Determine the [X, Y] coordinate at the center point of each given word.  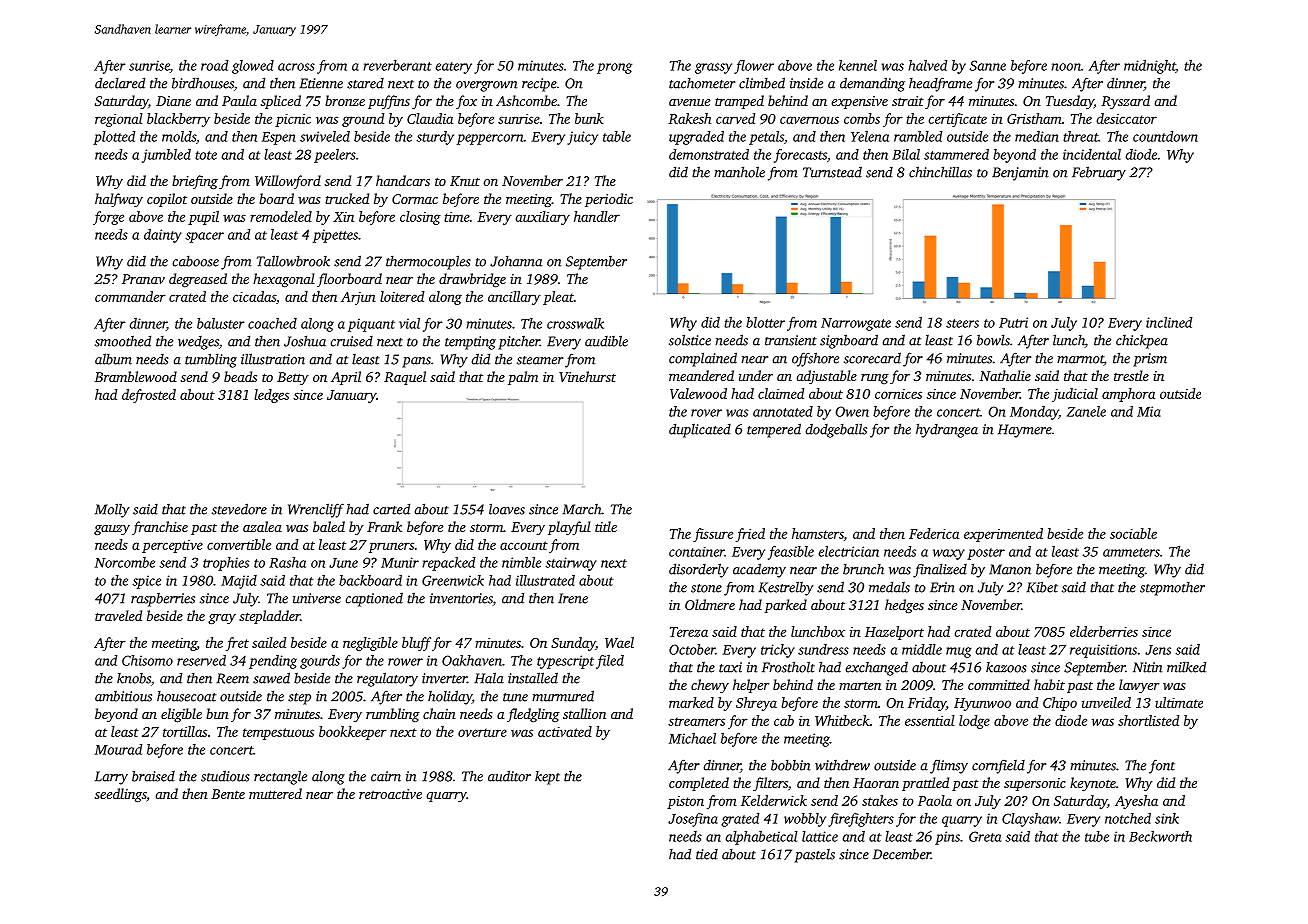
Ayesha [1136, 802]
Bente [228, 794]
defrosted [149, 396]
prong [614, 68]
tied [707, 854]
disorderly [699, 570]
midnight [1150, 67]
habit [1049, 684]
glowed [253, 67]
